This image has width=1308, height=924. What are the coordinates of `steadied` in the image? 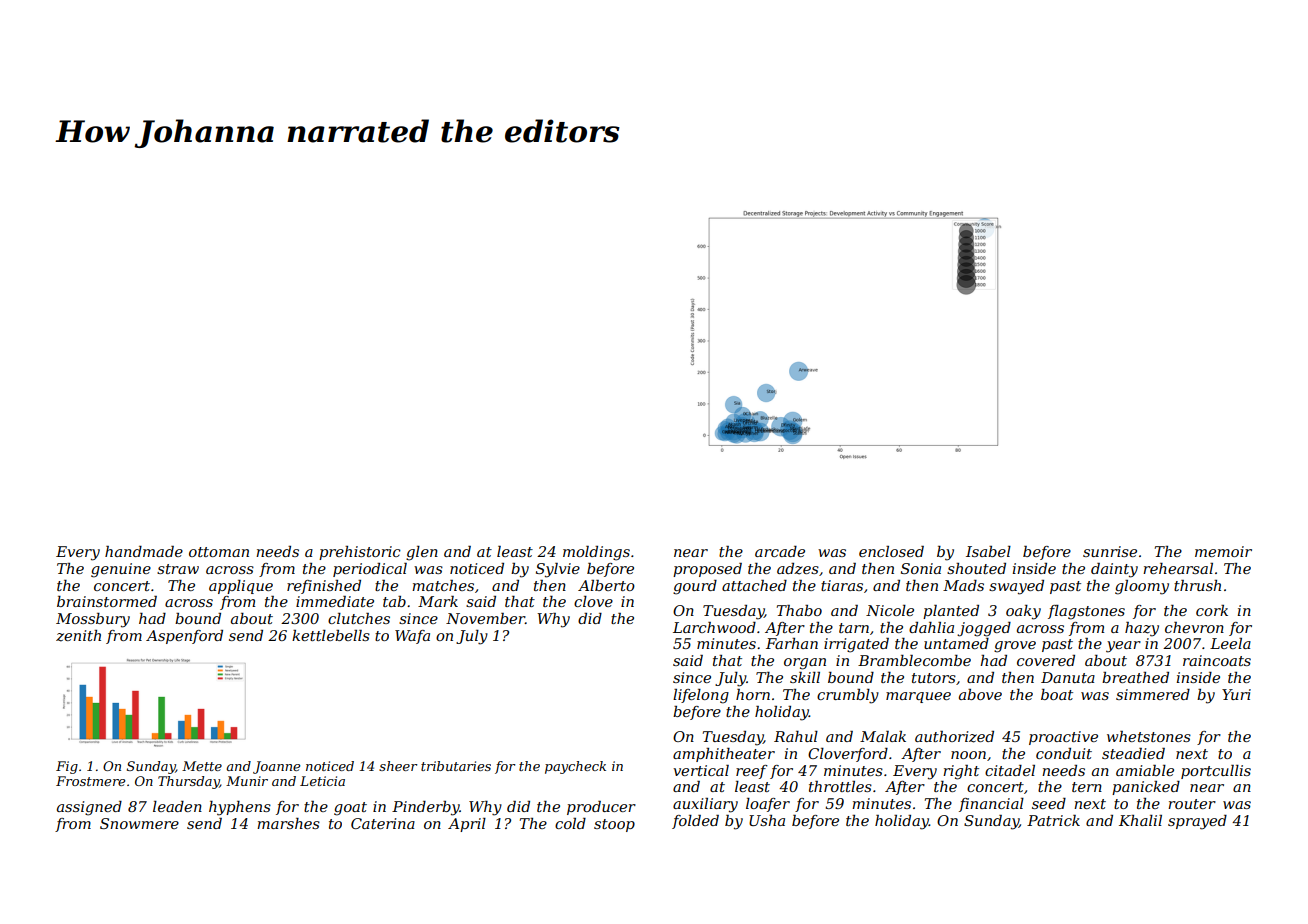 It's located at (1133, 753).
